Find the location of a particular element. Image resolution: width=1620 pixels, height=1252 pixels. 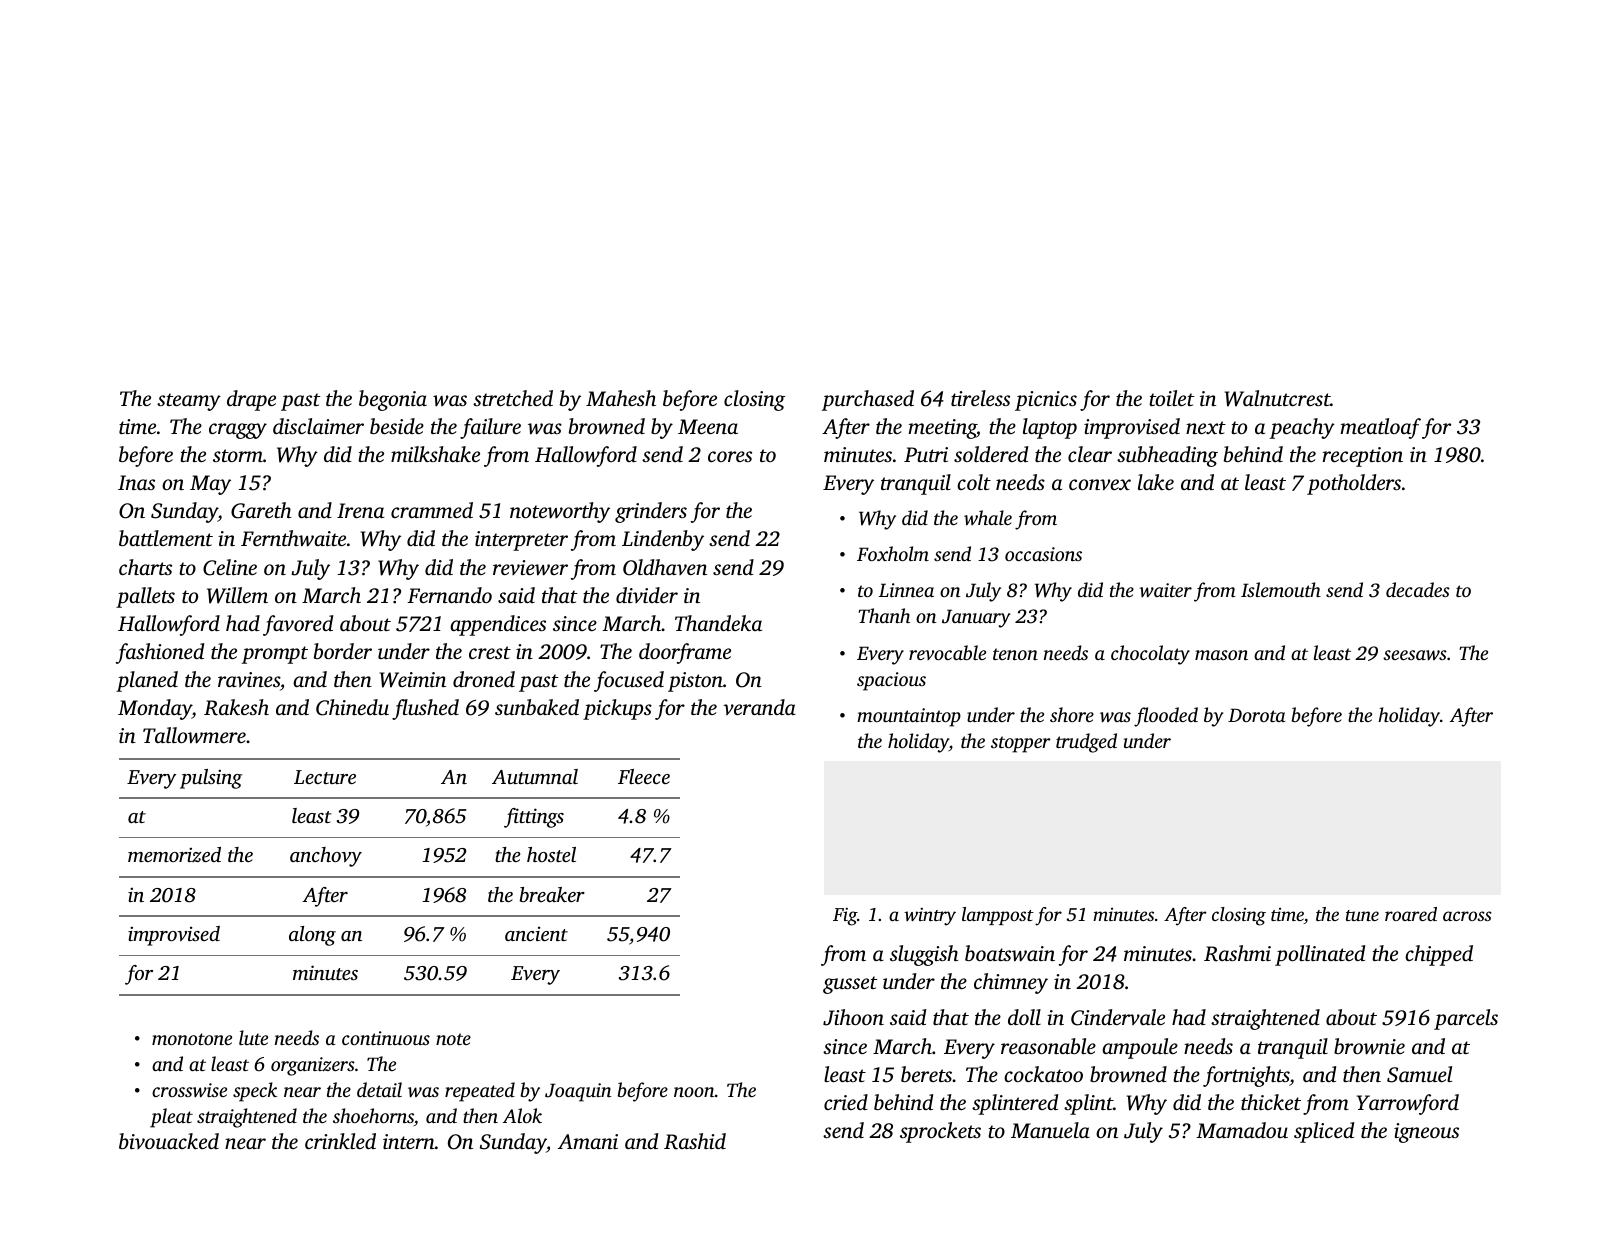

chipped is located at coordinates (1439, 955).
